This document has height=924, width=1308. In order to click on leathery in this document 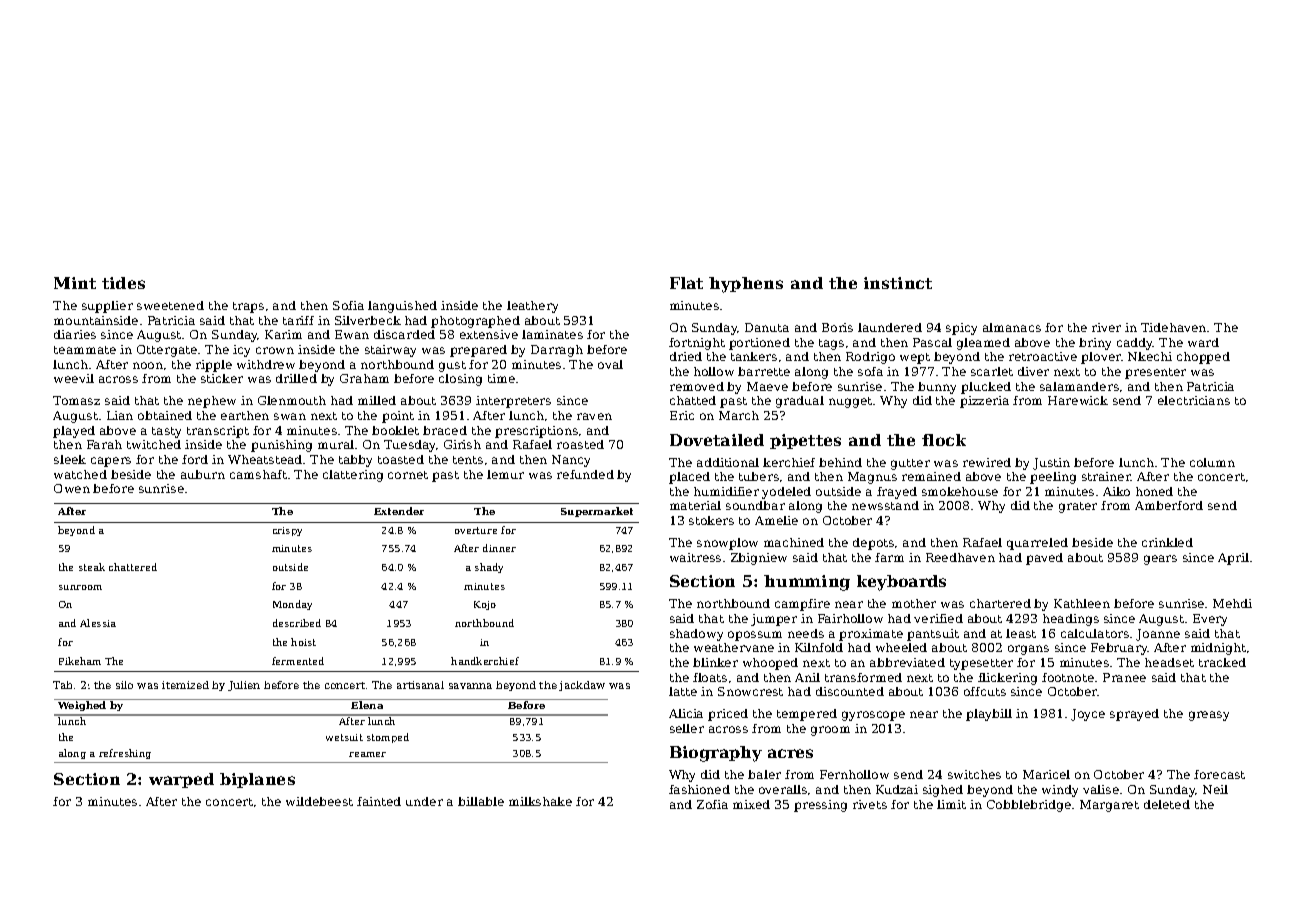, I will do `click(532, 307)`.
